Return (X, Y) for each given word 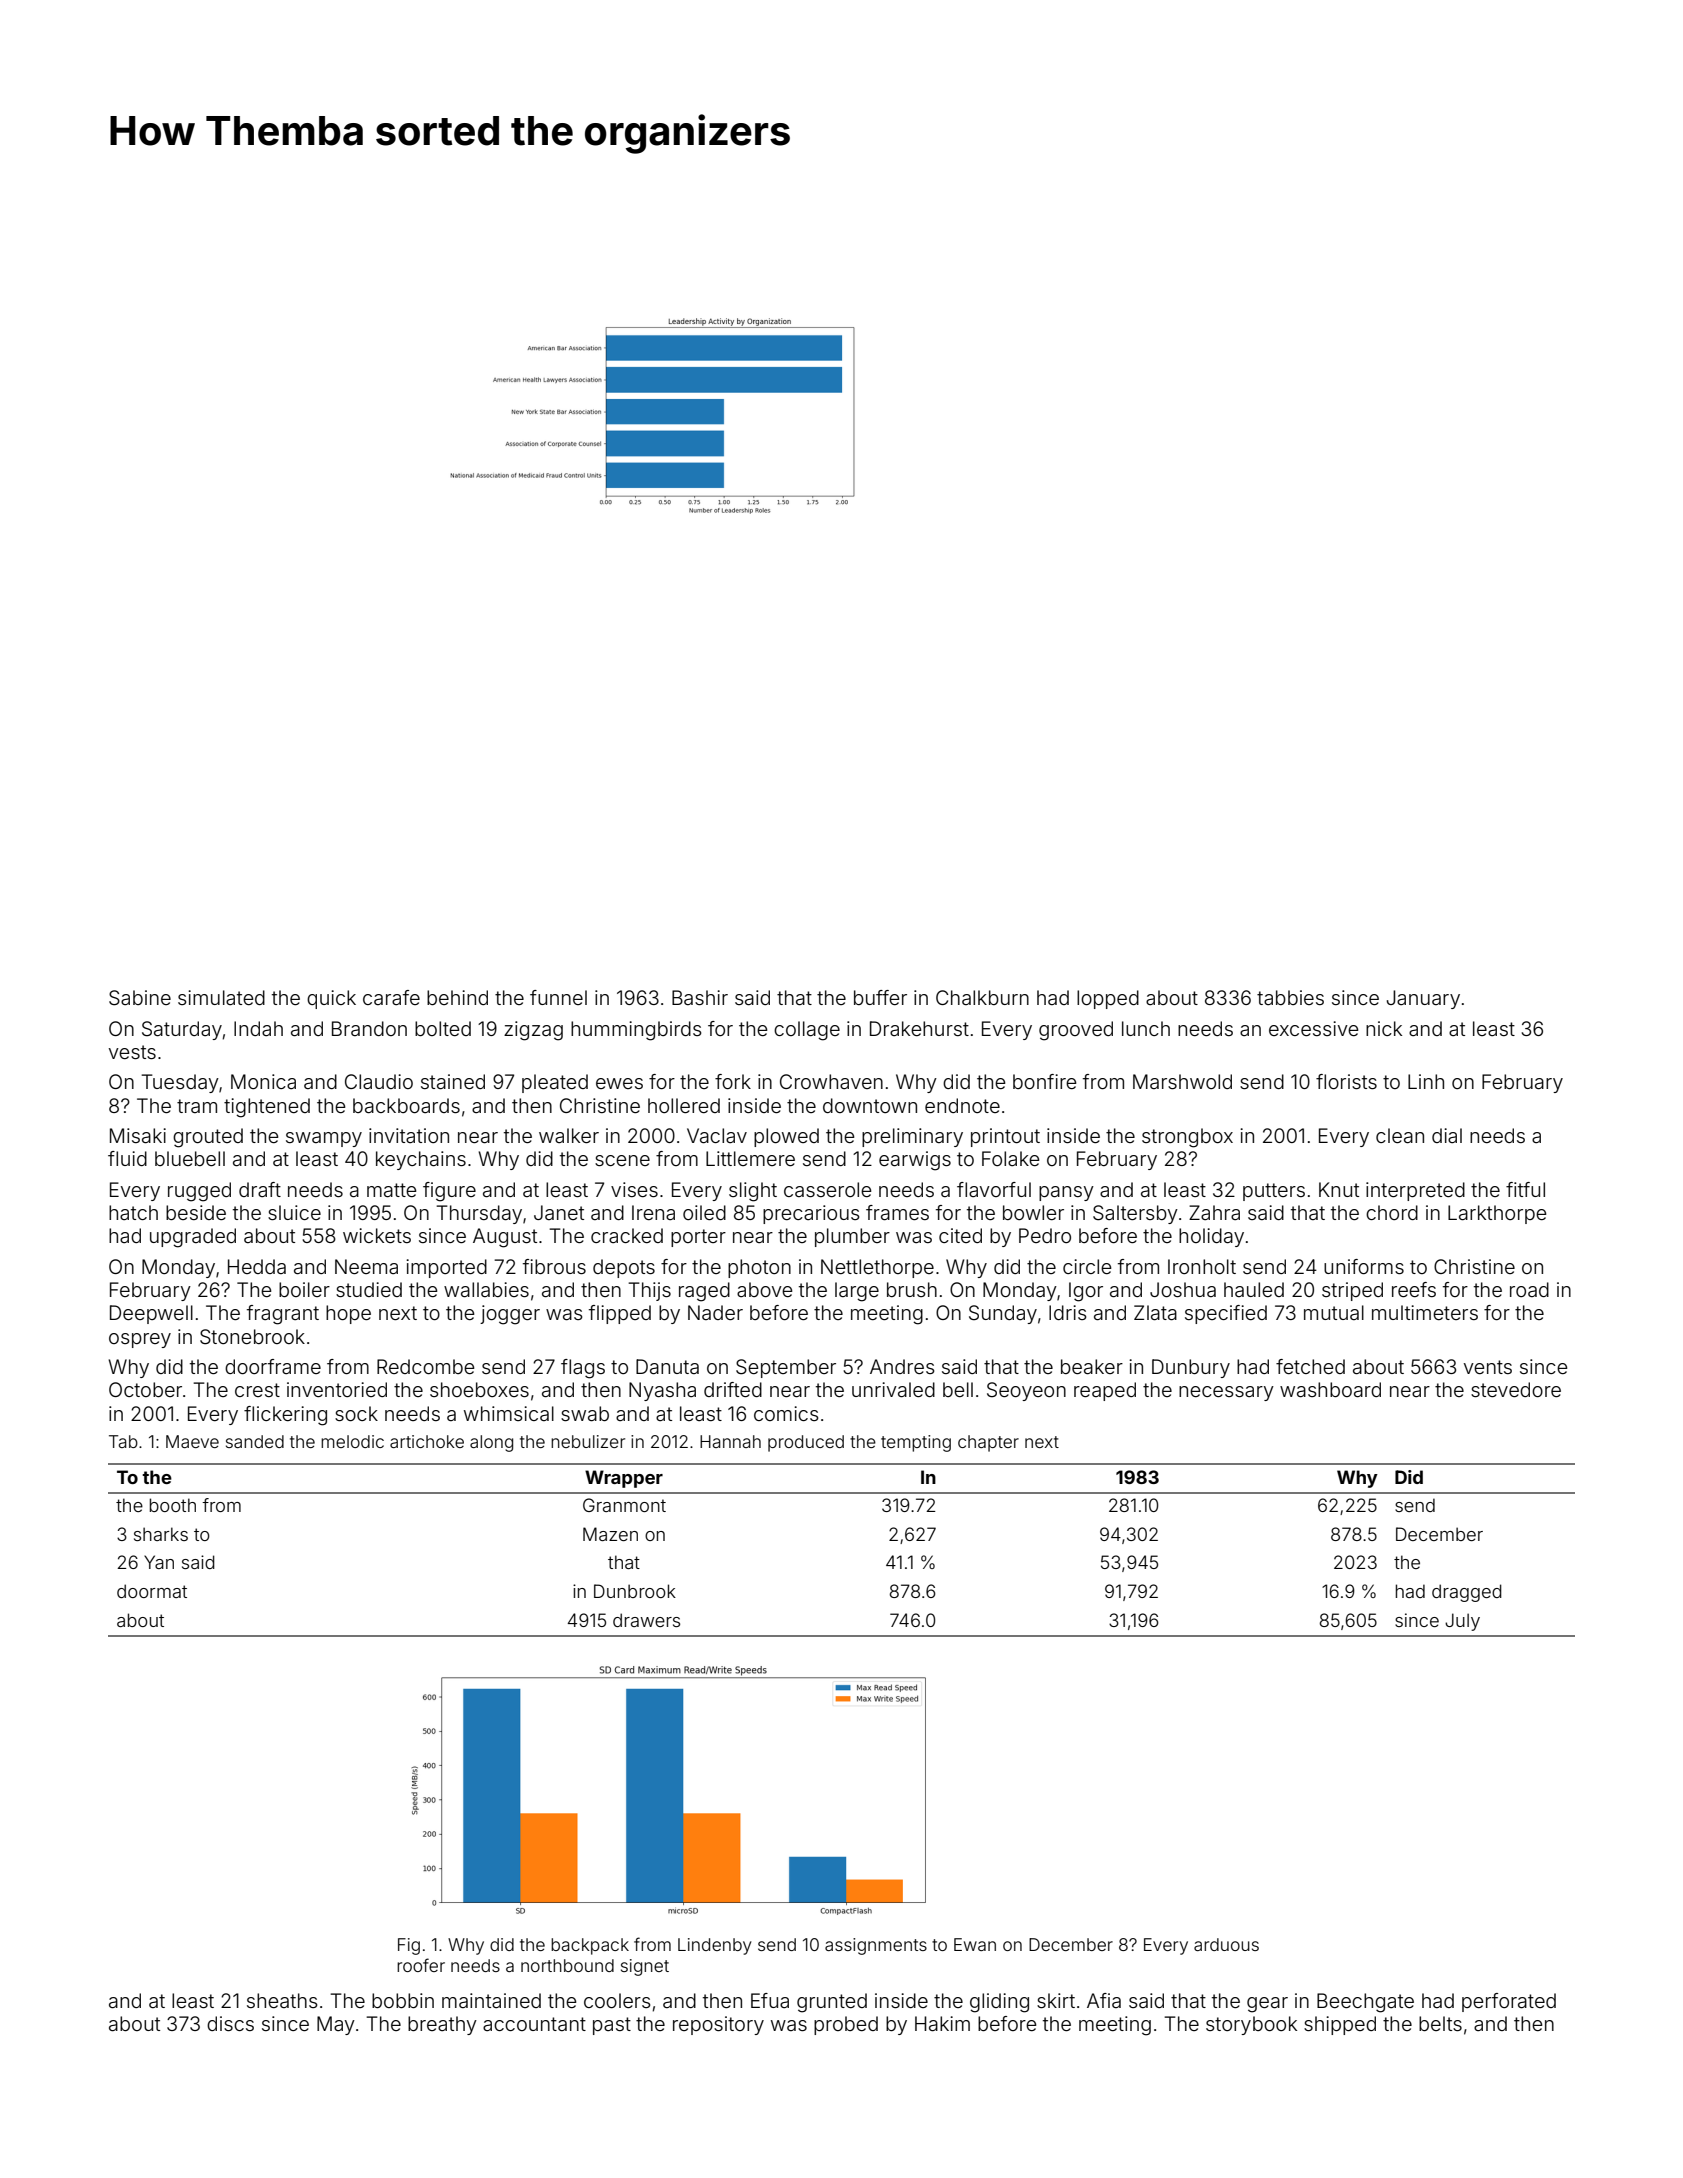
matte (391, 1190)
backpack (590, 1946)
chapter (988, 1443)
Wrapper (624, 1479)
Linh (1426, 1081)
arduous (1226, 1944)
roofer (421, 1965)
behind (457, 997)
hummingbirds (636, 1031)
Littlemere (750, 1158)
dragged (1467, 1593)
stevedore (1516, 1389)
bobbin (403, 2000)
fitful (1525, 1189)
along (491, 1443)
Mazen (610, 1534)
